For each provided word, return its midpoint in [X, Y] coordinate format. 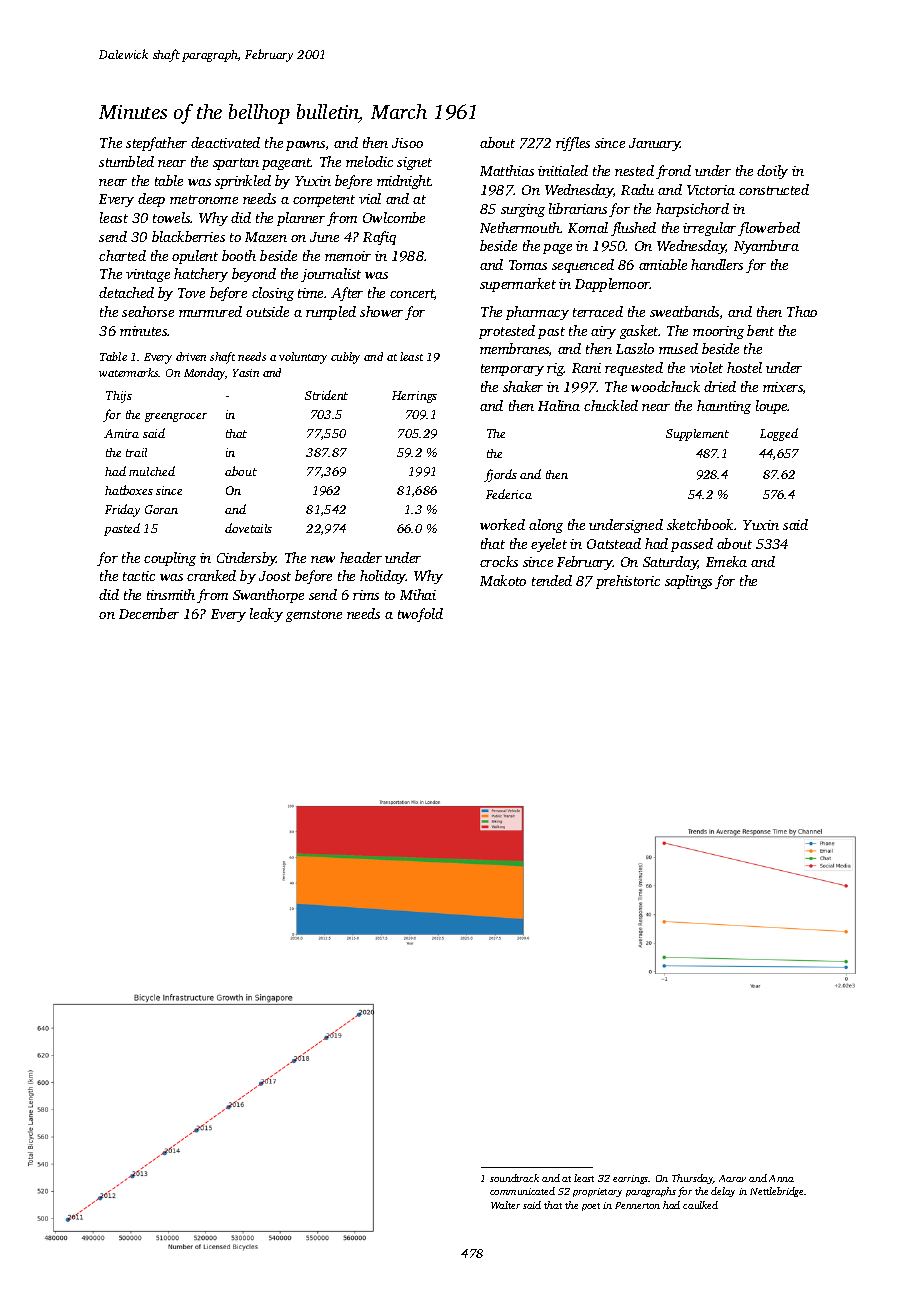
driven [191, 356]
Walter [505, 1205]
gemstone [314, 616]
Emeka [726, 561]
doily [772, 172]
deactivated [225, 142]
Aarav [732, 1178]
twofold [420, 615]
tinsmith [171, 594]
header [361, 557]
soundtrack [514, 1178]
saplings [688, 582]
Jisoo [407, 143]
